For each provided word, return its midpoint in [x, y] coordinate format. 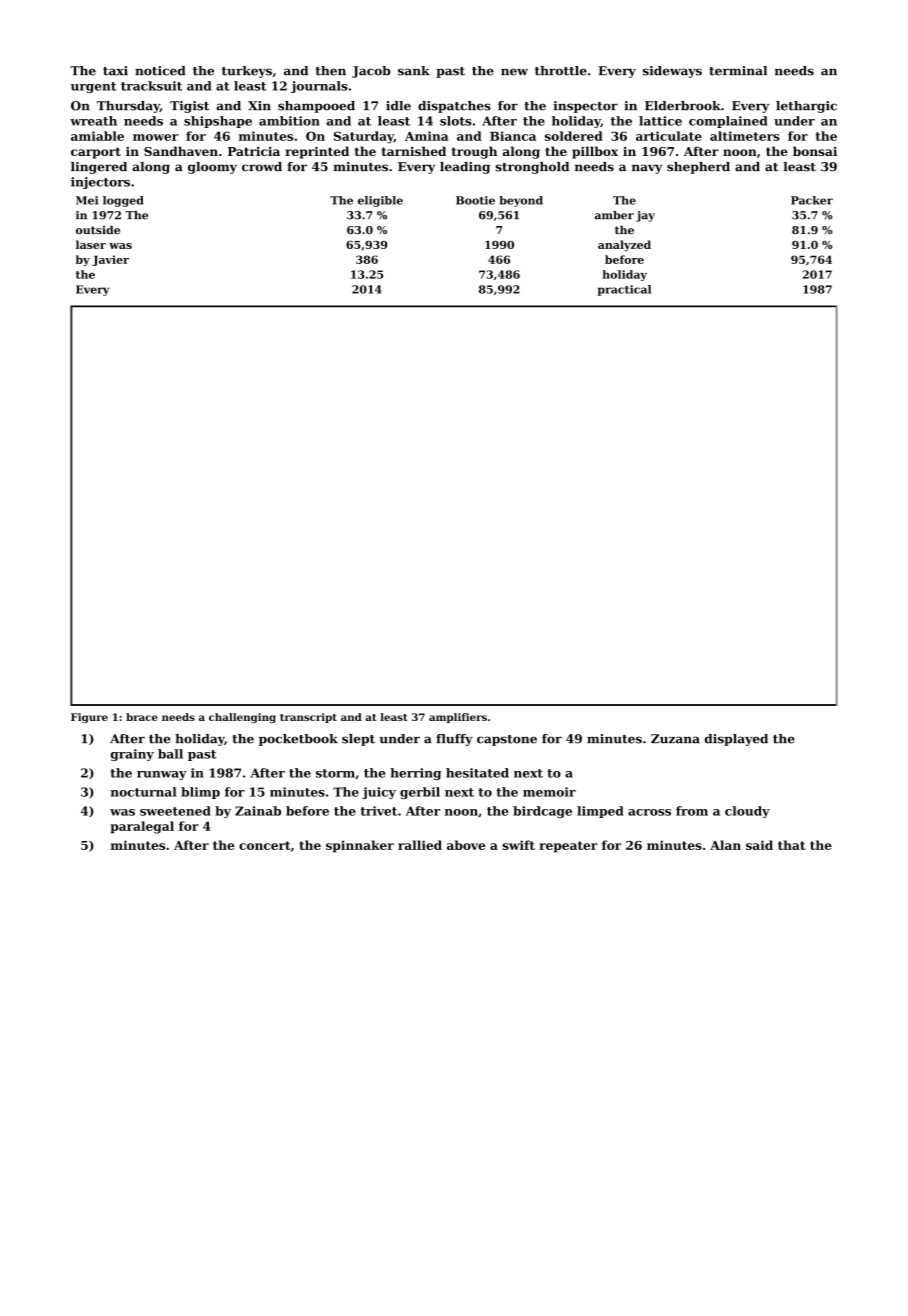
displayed [736, 740]
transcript [308, 718]
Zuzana [675, 739]
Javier [110, 260]
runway [162, 775]
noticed [160, 71]
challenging [242, 718]
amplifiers [458, 718]
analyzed [624, 246]
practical [624, 290]
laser [91, 244]
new [514, 72]
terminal [738, 71]
